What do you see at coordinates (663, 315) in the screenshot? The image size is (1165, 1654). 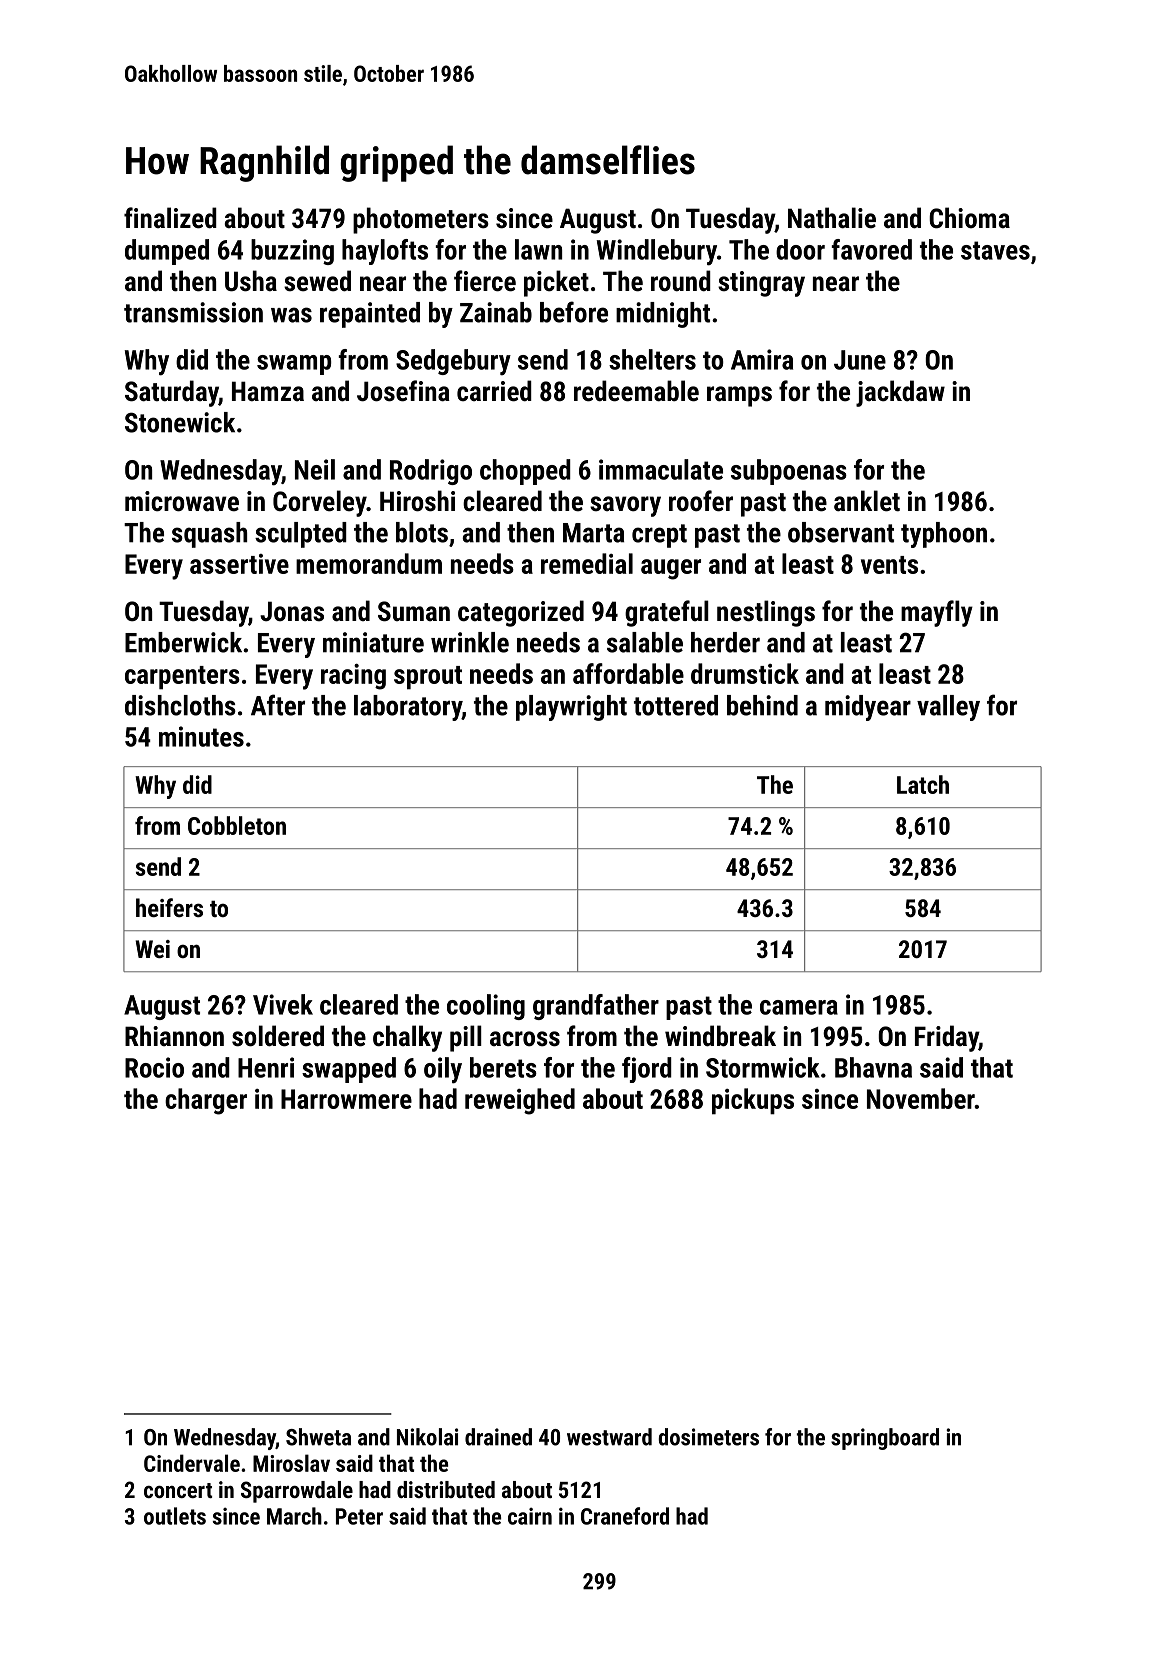 I see `midnight` at bounding box center [663, 315].
